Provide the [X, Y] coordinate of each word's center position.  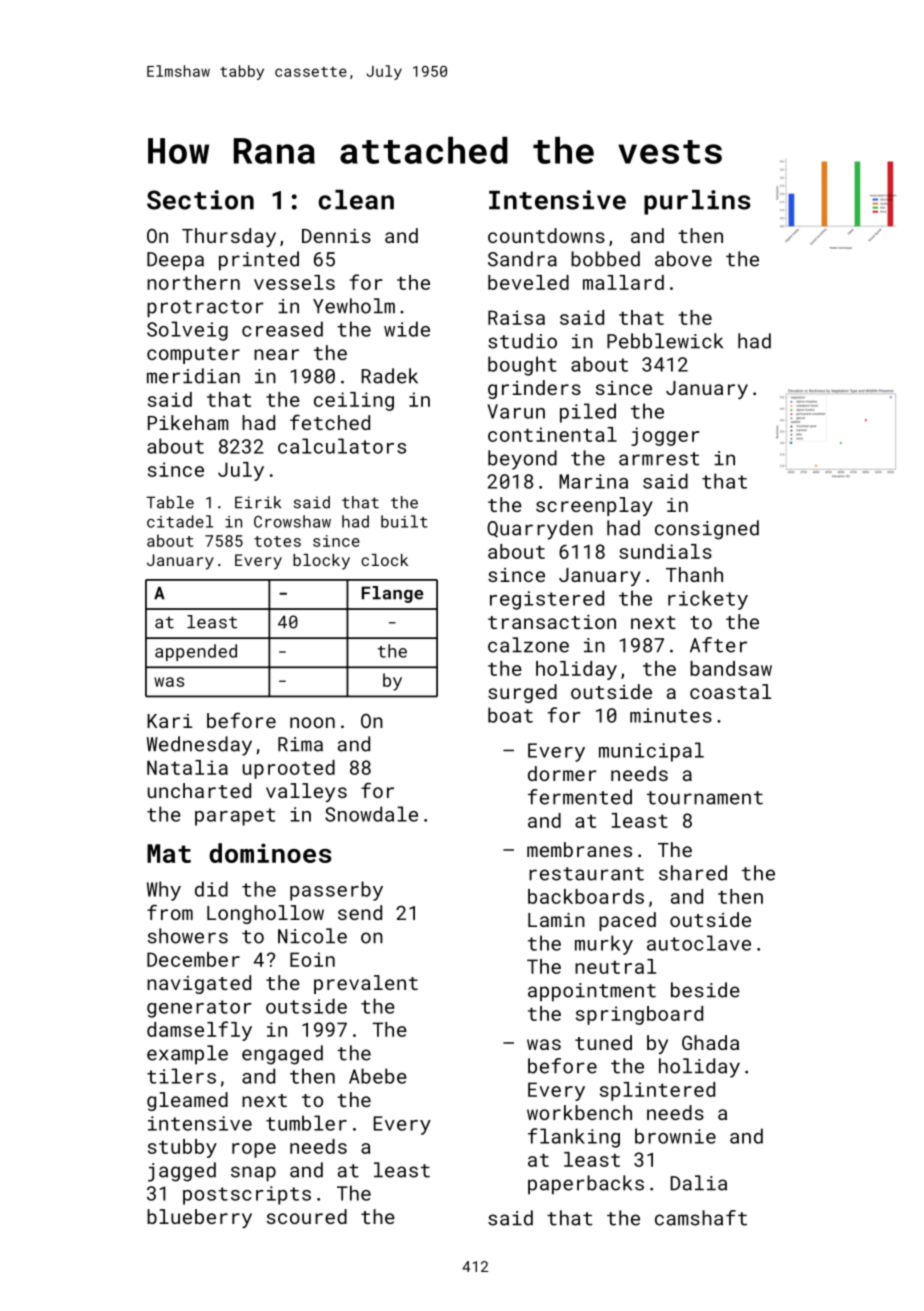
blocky [321, 562]
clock [384, 560]
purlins [697, 202]
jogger [665, 436]
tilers [181, 1076]
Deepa [175, 261]
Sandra [522, 259]
